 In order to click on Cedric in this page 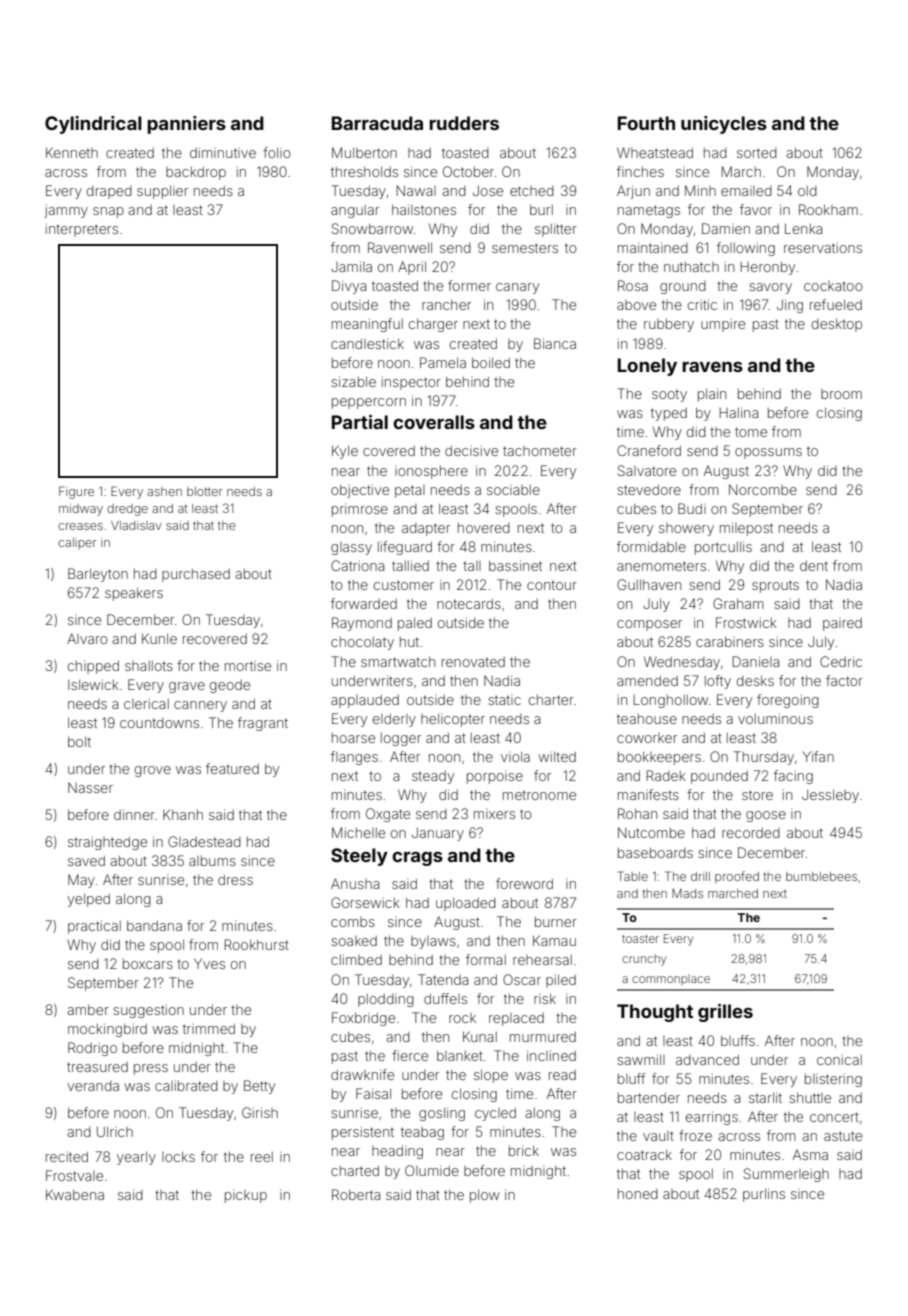, I will do `click(841, 661)`.
